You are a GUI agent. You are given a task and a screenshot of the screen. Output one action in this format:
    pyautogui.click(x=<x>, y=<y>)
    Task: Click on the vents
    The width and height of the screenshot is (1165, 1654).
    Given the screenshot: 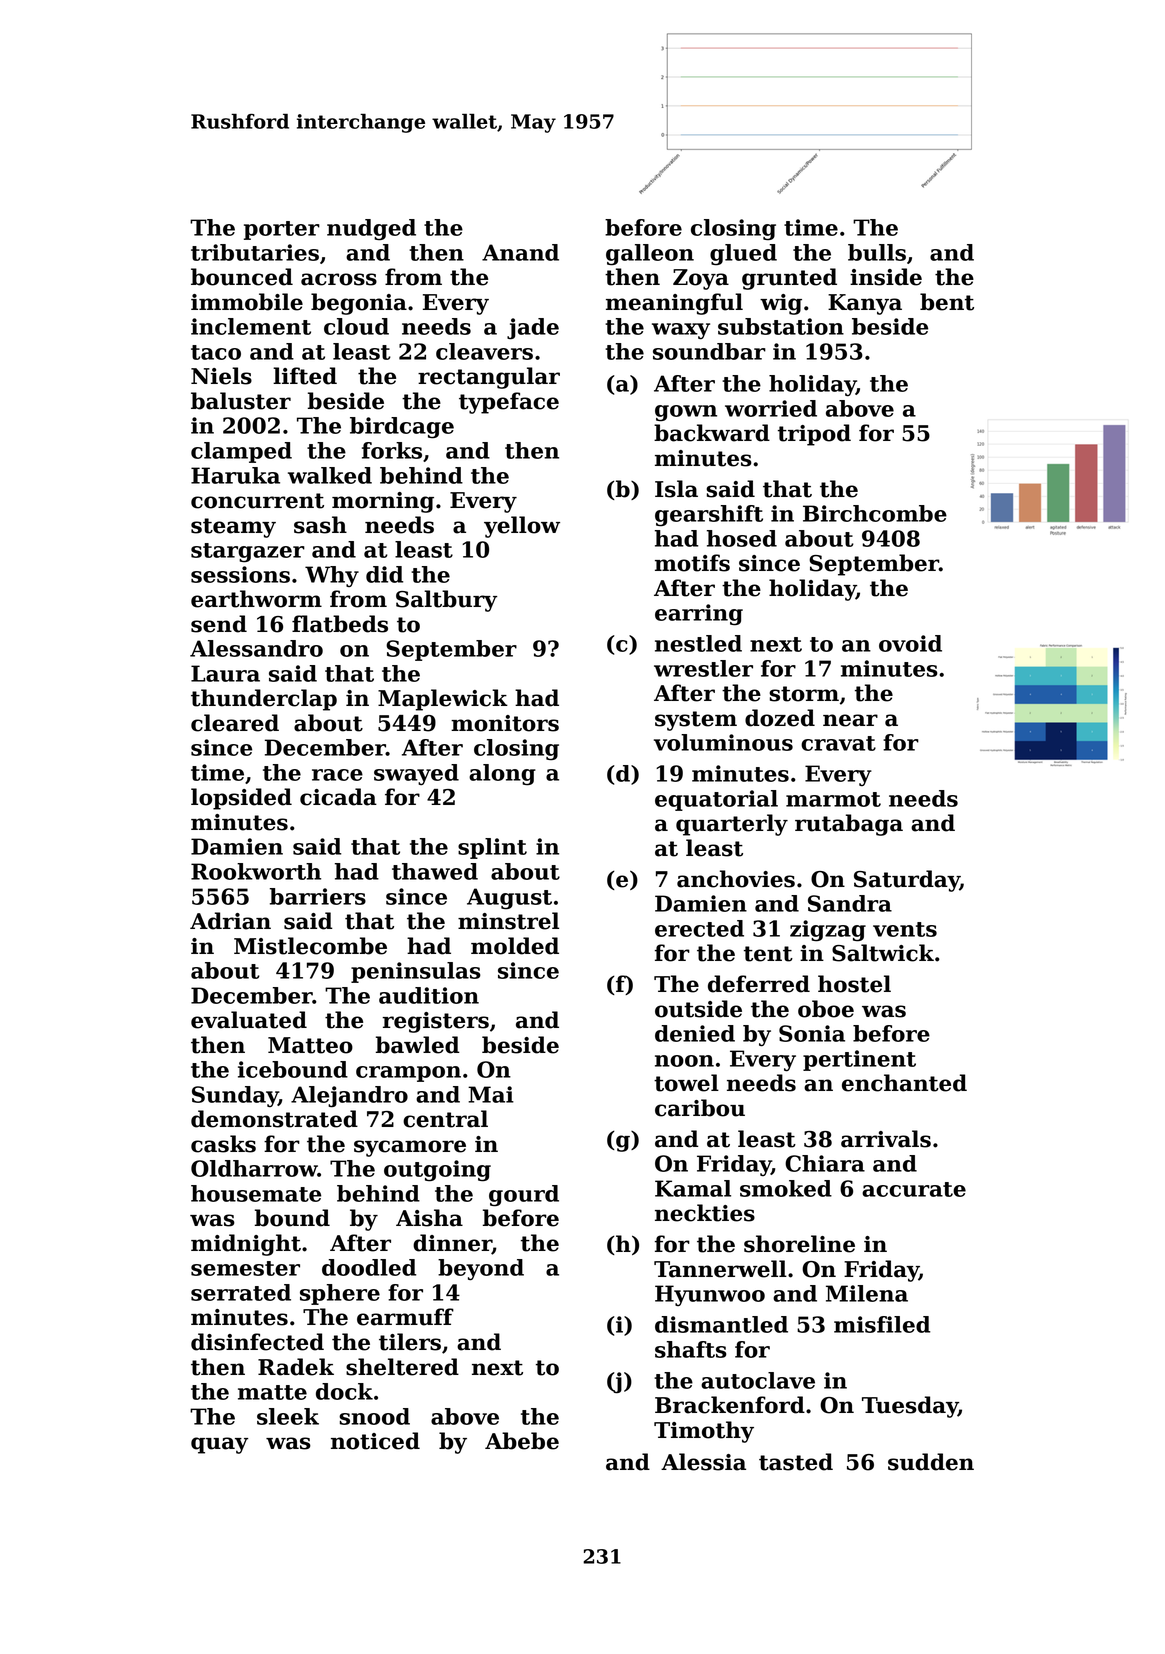 What is the action you would take?
    pyautogui.click(x=905, y=929)
